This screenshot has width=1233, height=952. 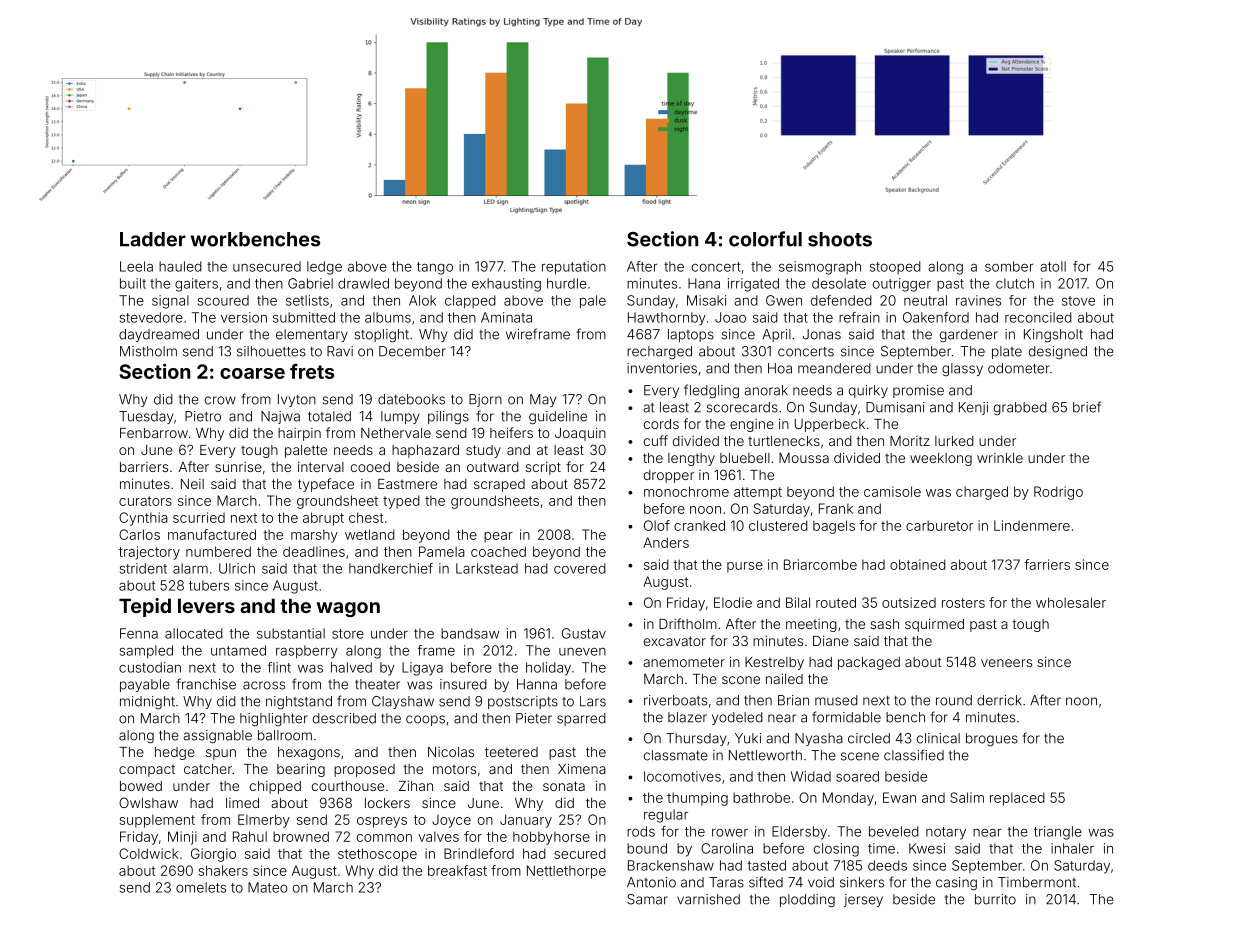 What do you see at coordinates (574, 268) in the screenshot?
I see `reputation` at bounding box center [574, 268].
